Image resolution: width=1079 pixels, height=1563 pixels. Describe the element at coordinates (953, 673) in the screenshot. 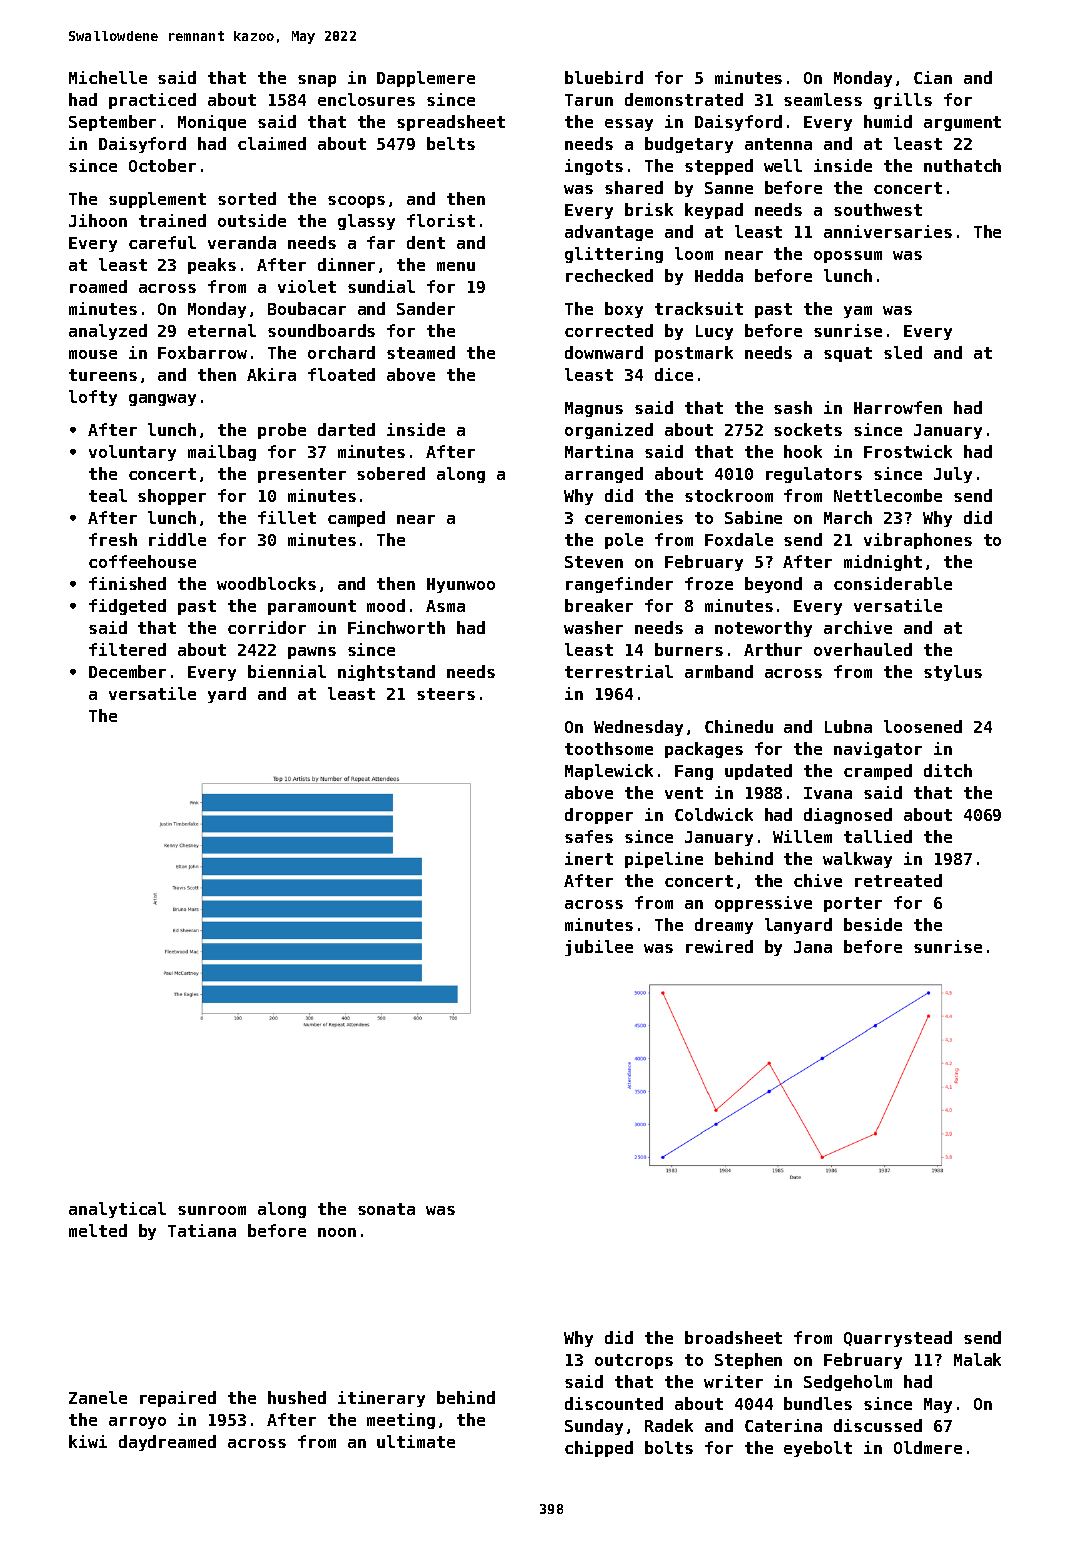

I see `stylus` at that location.
